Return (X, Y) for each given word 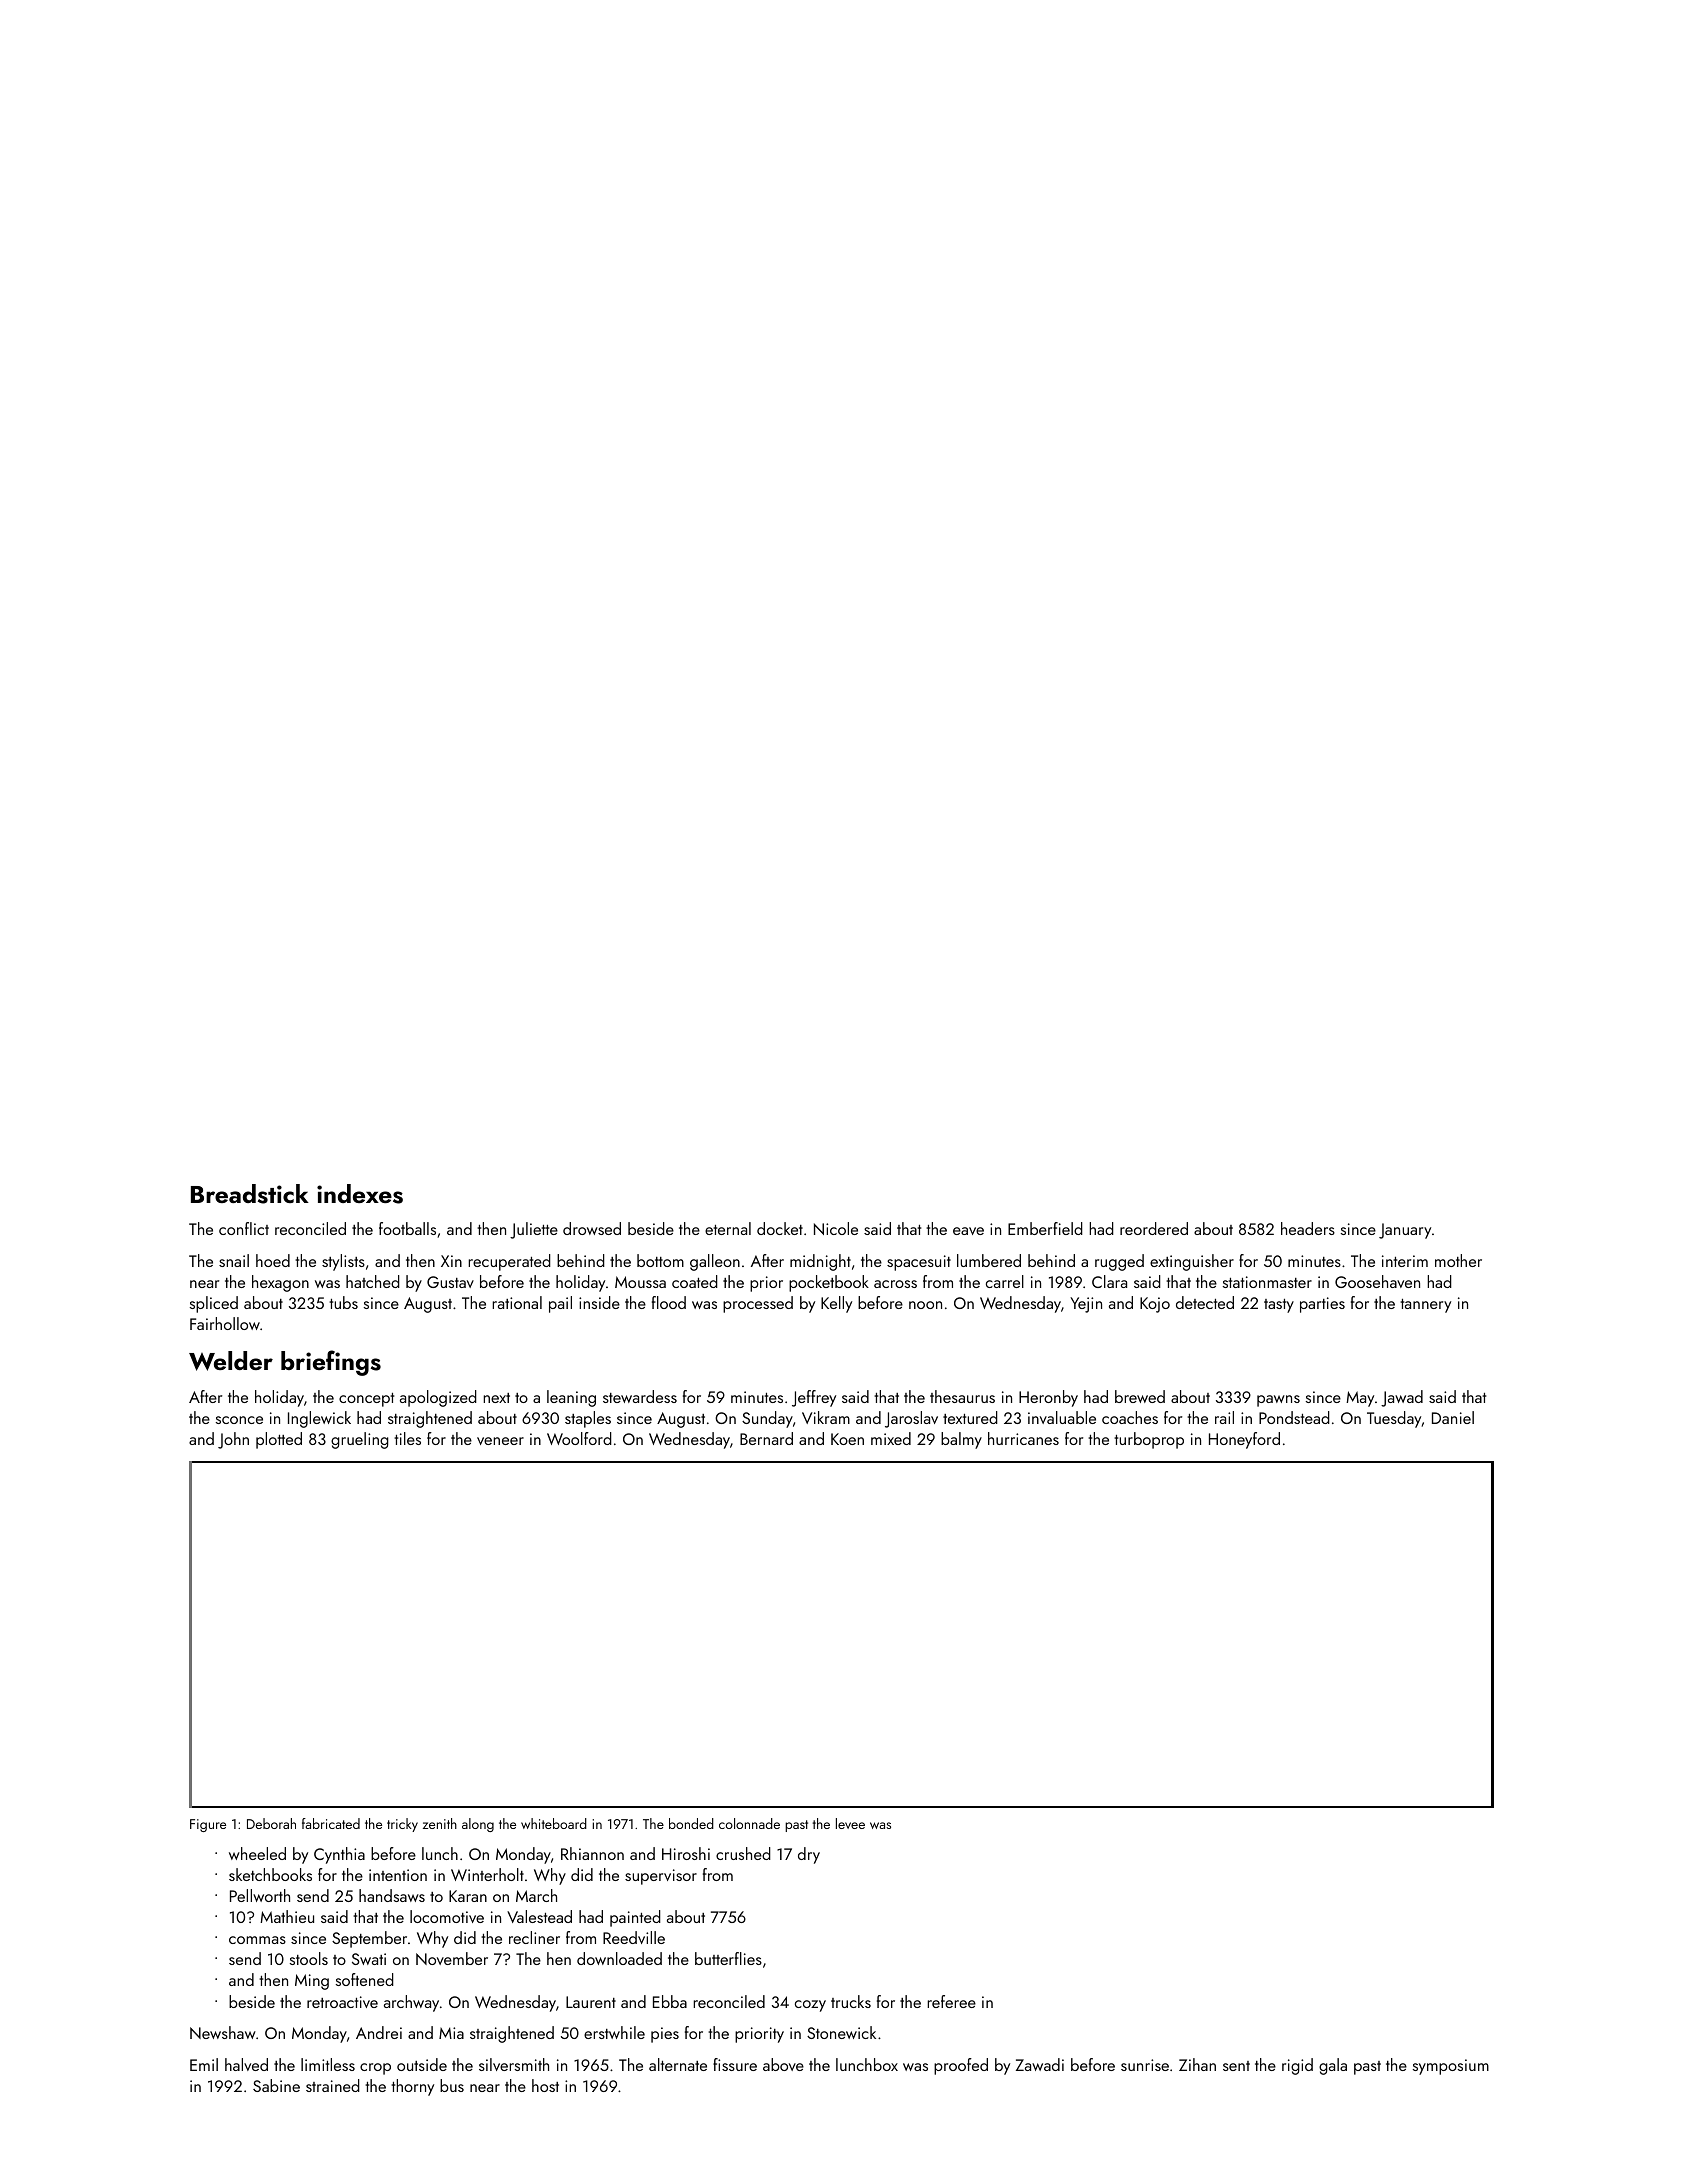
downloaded (619, 1958)
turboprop (1149, 1440)
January (1405, 1231)
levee (850, 1823)
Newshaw (223, 2032)
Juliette (534, 1230)
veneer (500, 1441)
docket (780, 1228)
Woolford (579, 1438)
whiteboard (554, 1823)
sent (1236, 2066)
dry (809, 1855)
